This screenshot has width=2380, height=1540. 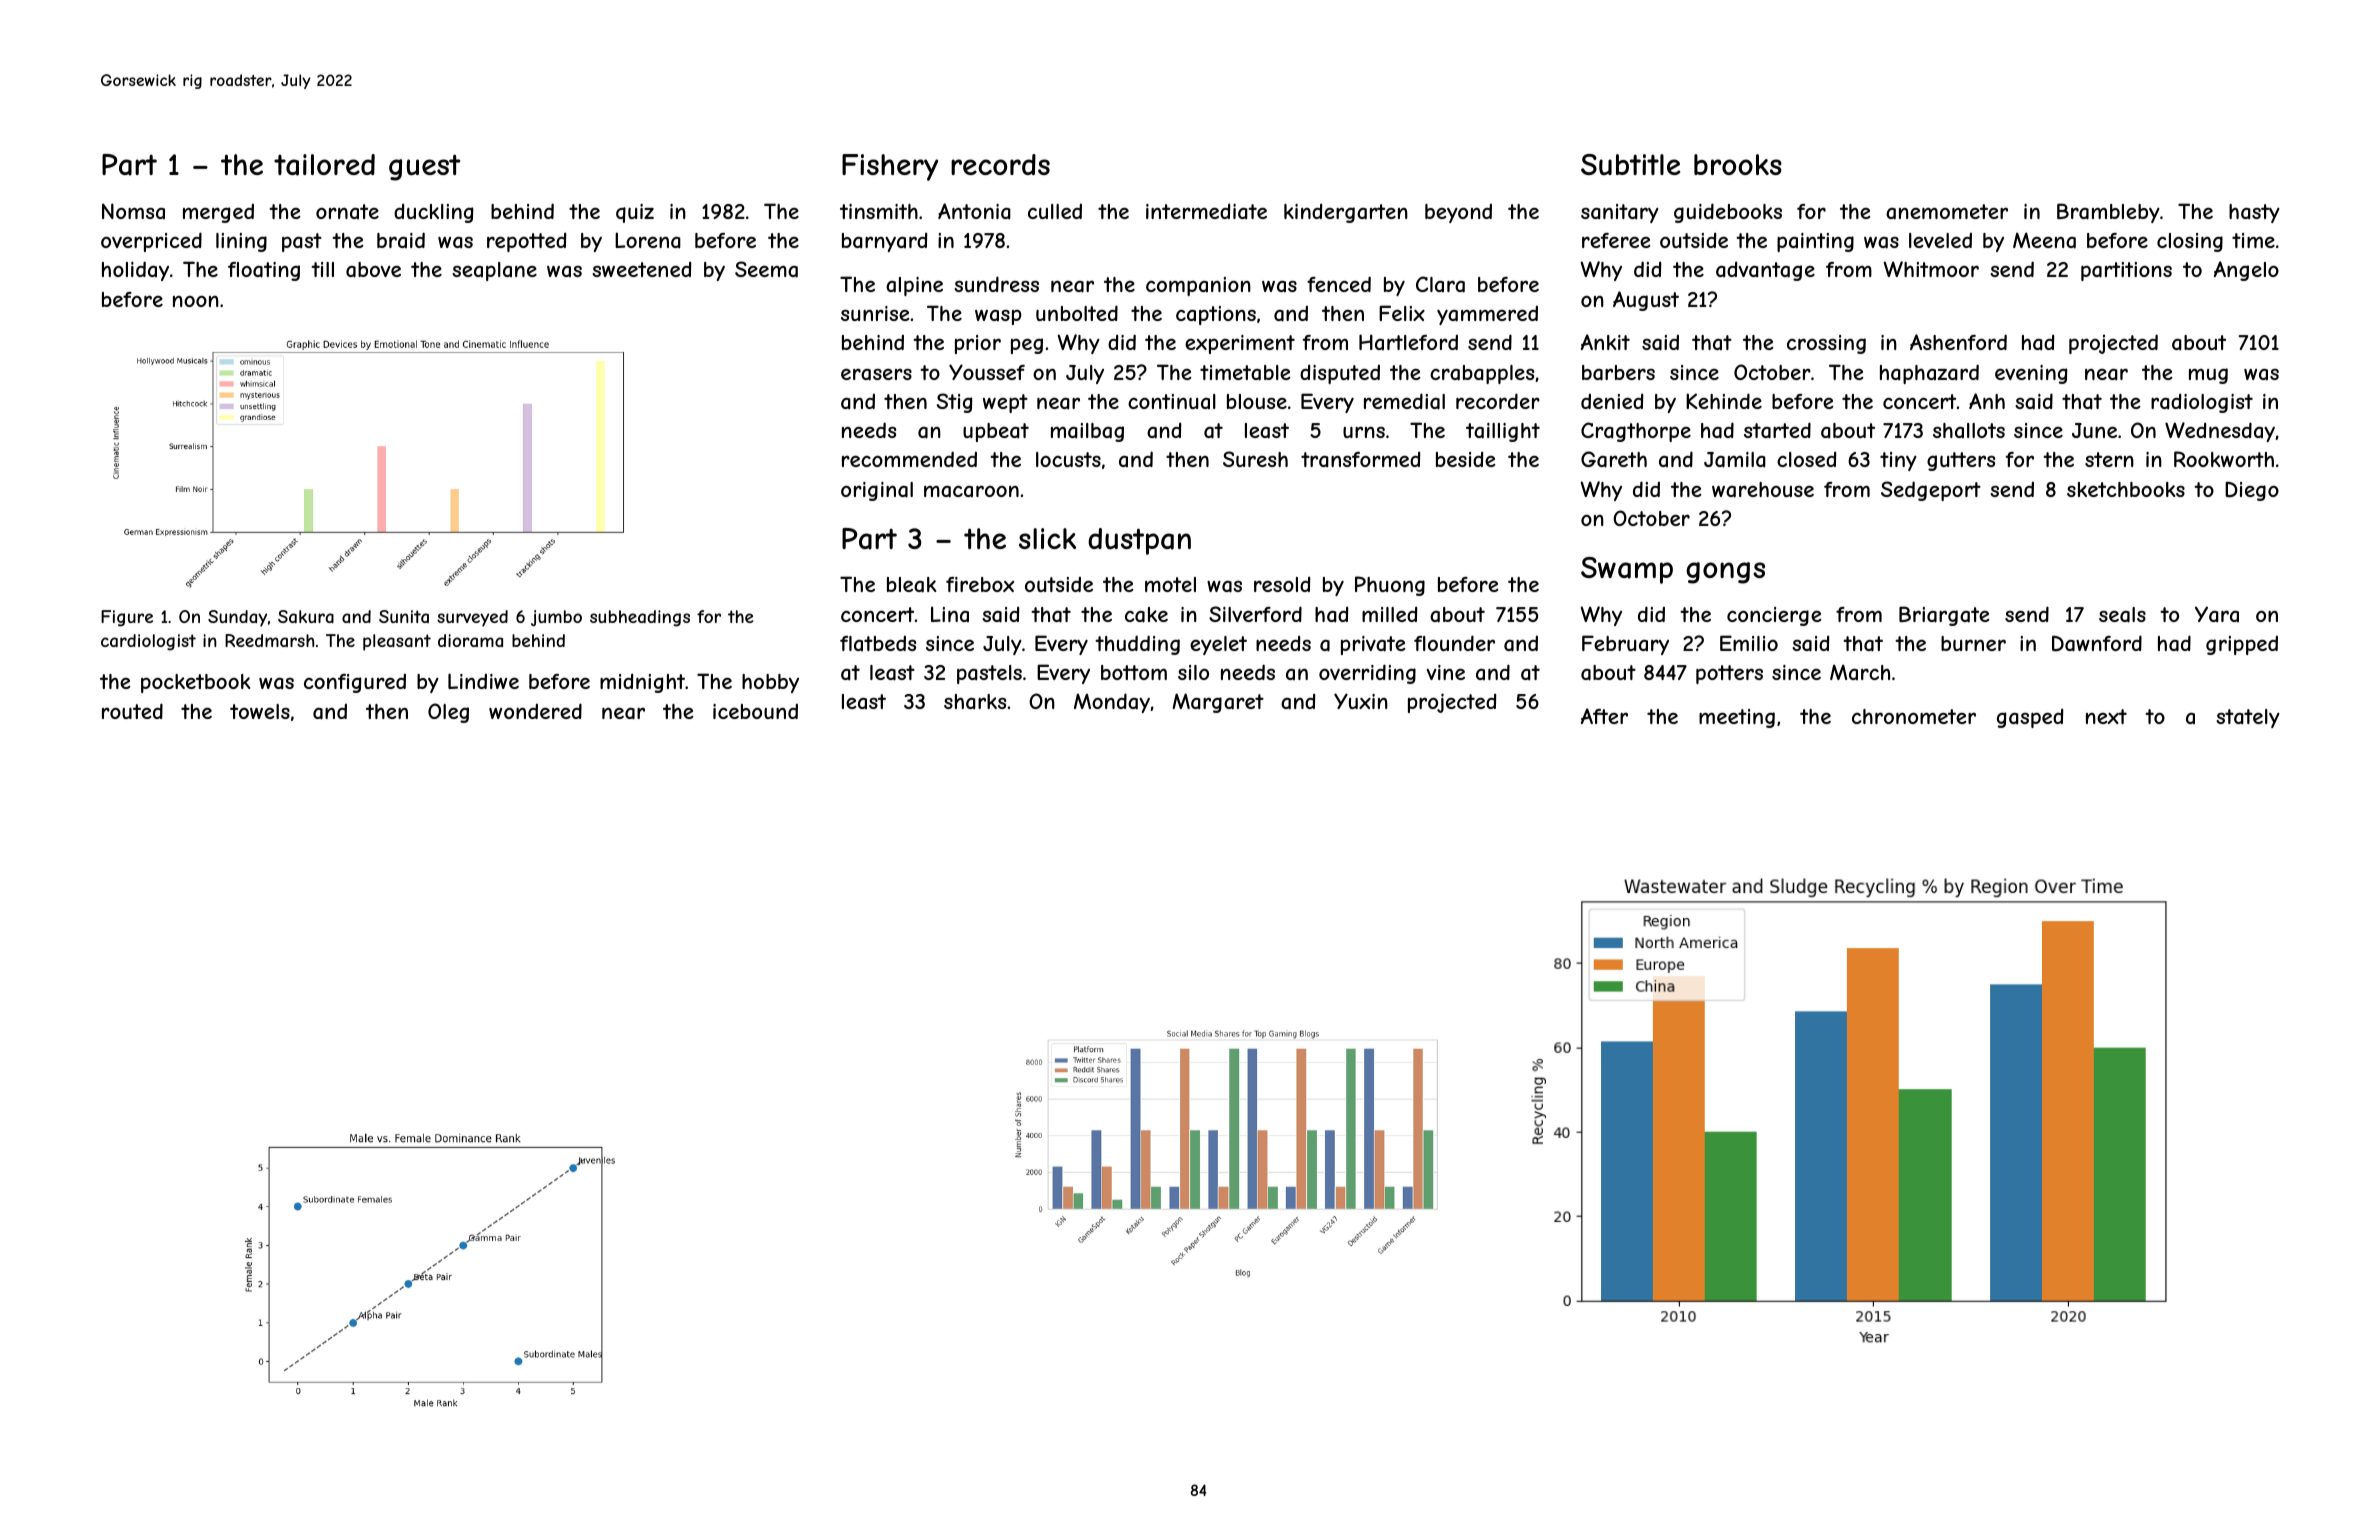 I want to click on recommended, so click(x=909, y=459).
